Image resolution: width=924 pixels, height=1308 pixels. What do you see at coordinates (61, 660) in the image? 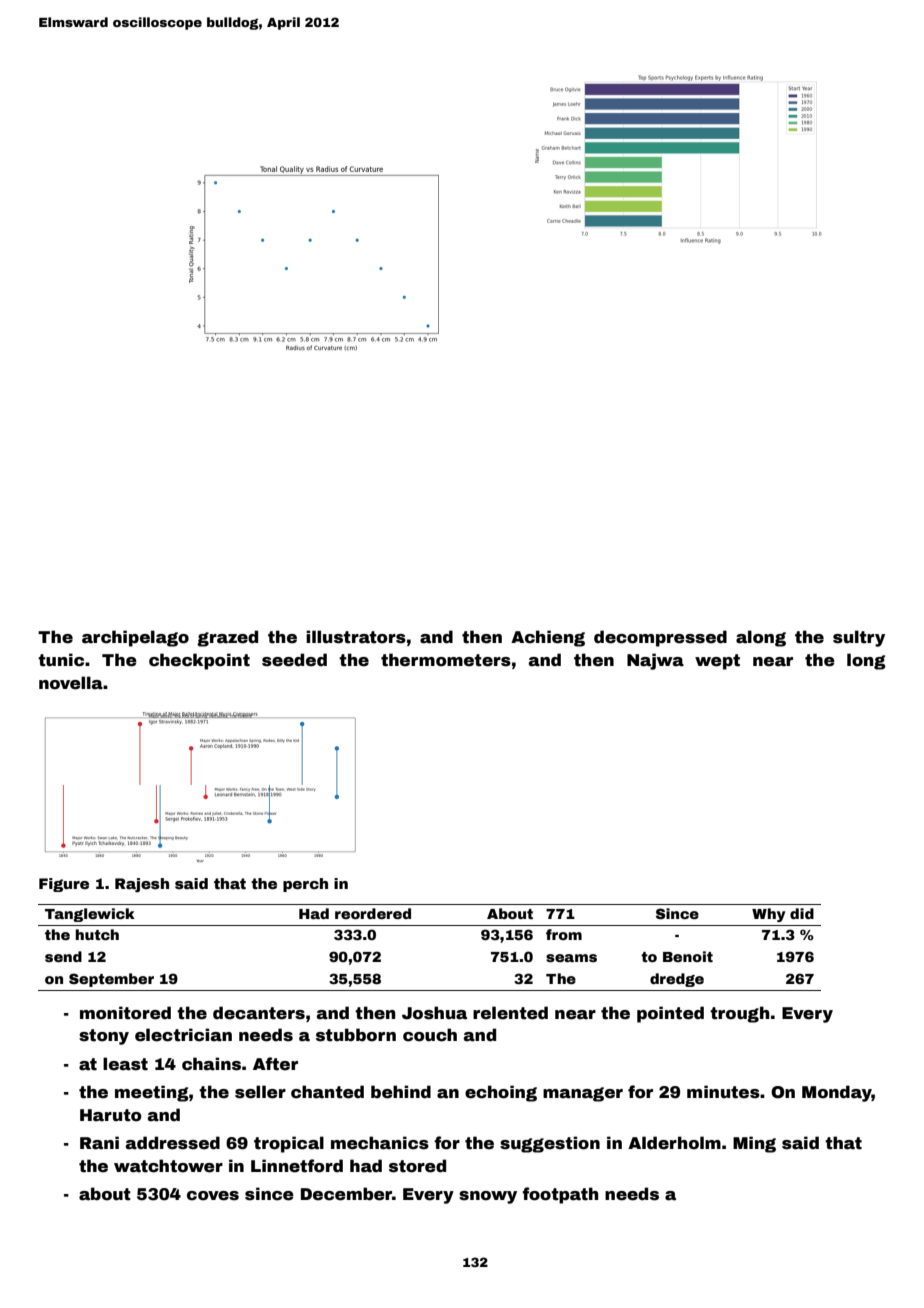
I see `tunic` at bounding box center [61, 660].
